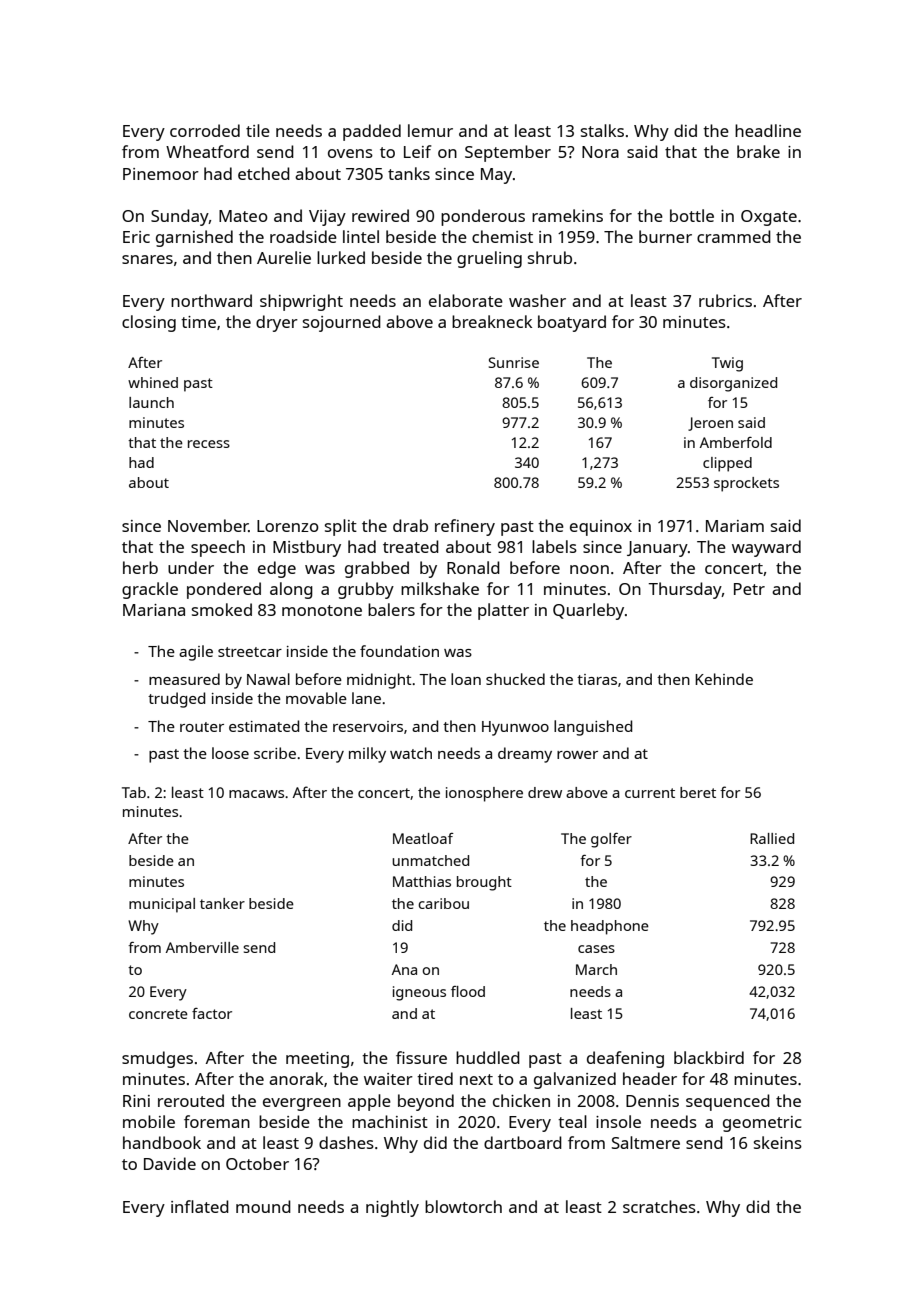 The width and height of the document is (924, 1308). What do you see at coordinates (537, 300) in the document?
I see `washer` at bounding box center [537, 300].
